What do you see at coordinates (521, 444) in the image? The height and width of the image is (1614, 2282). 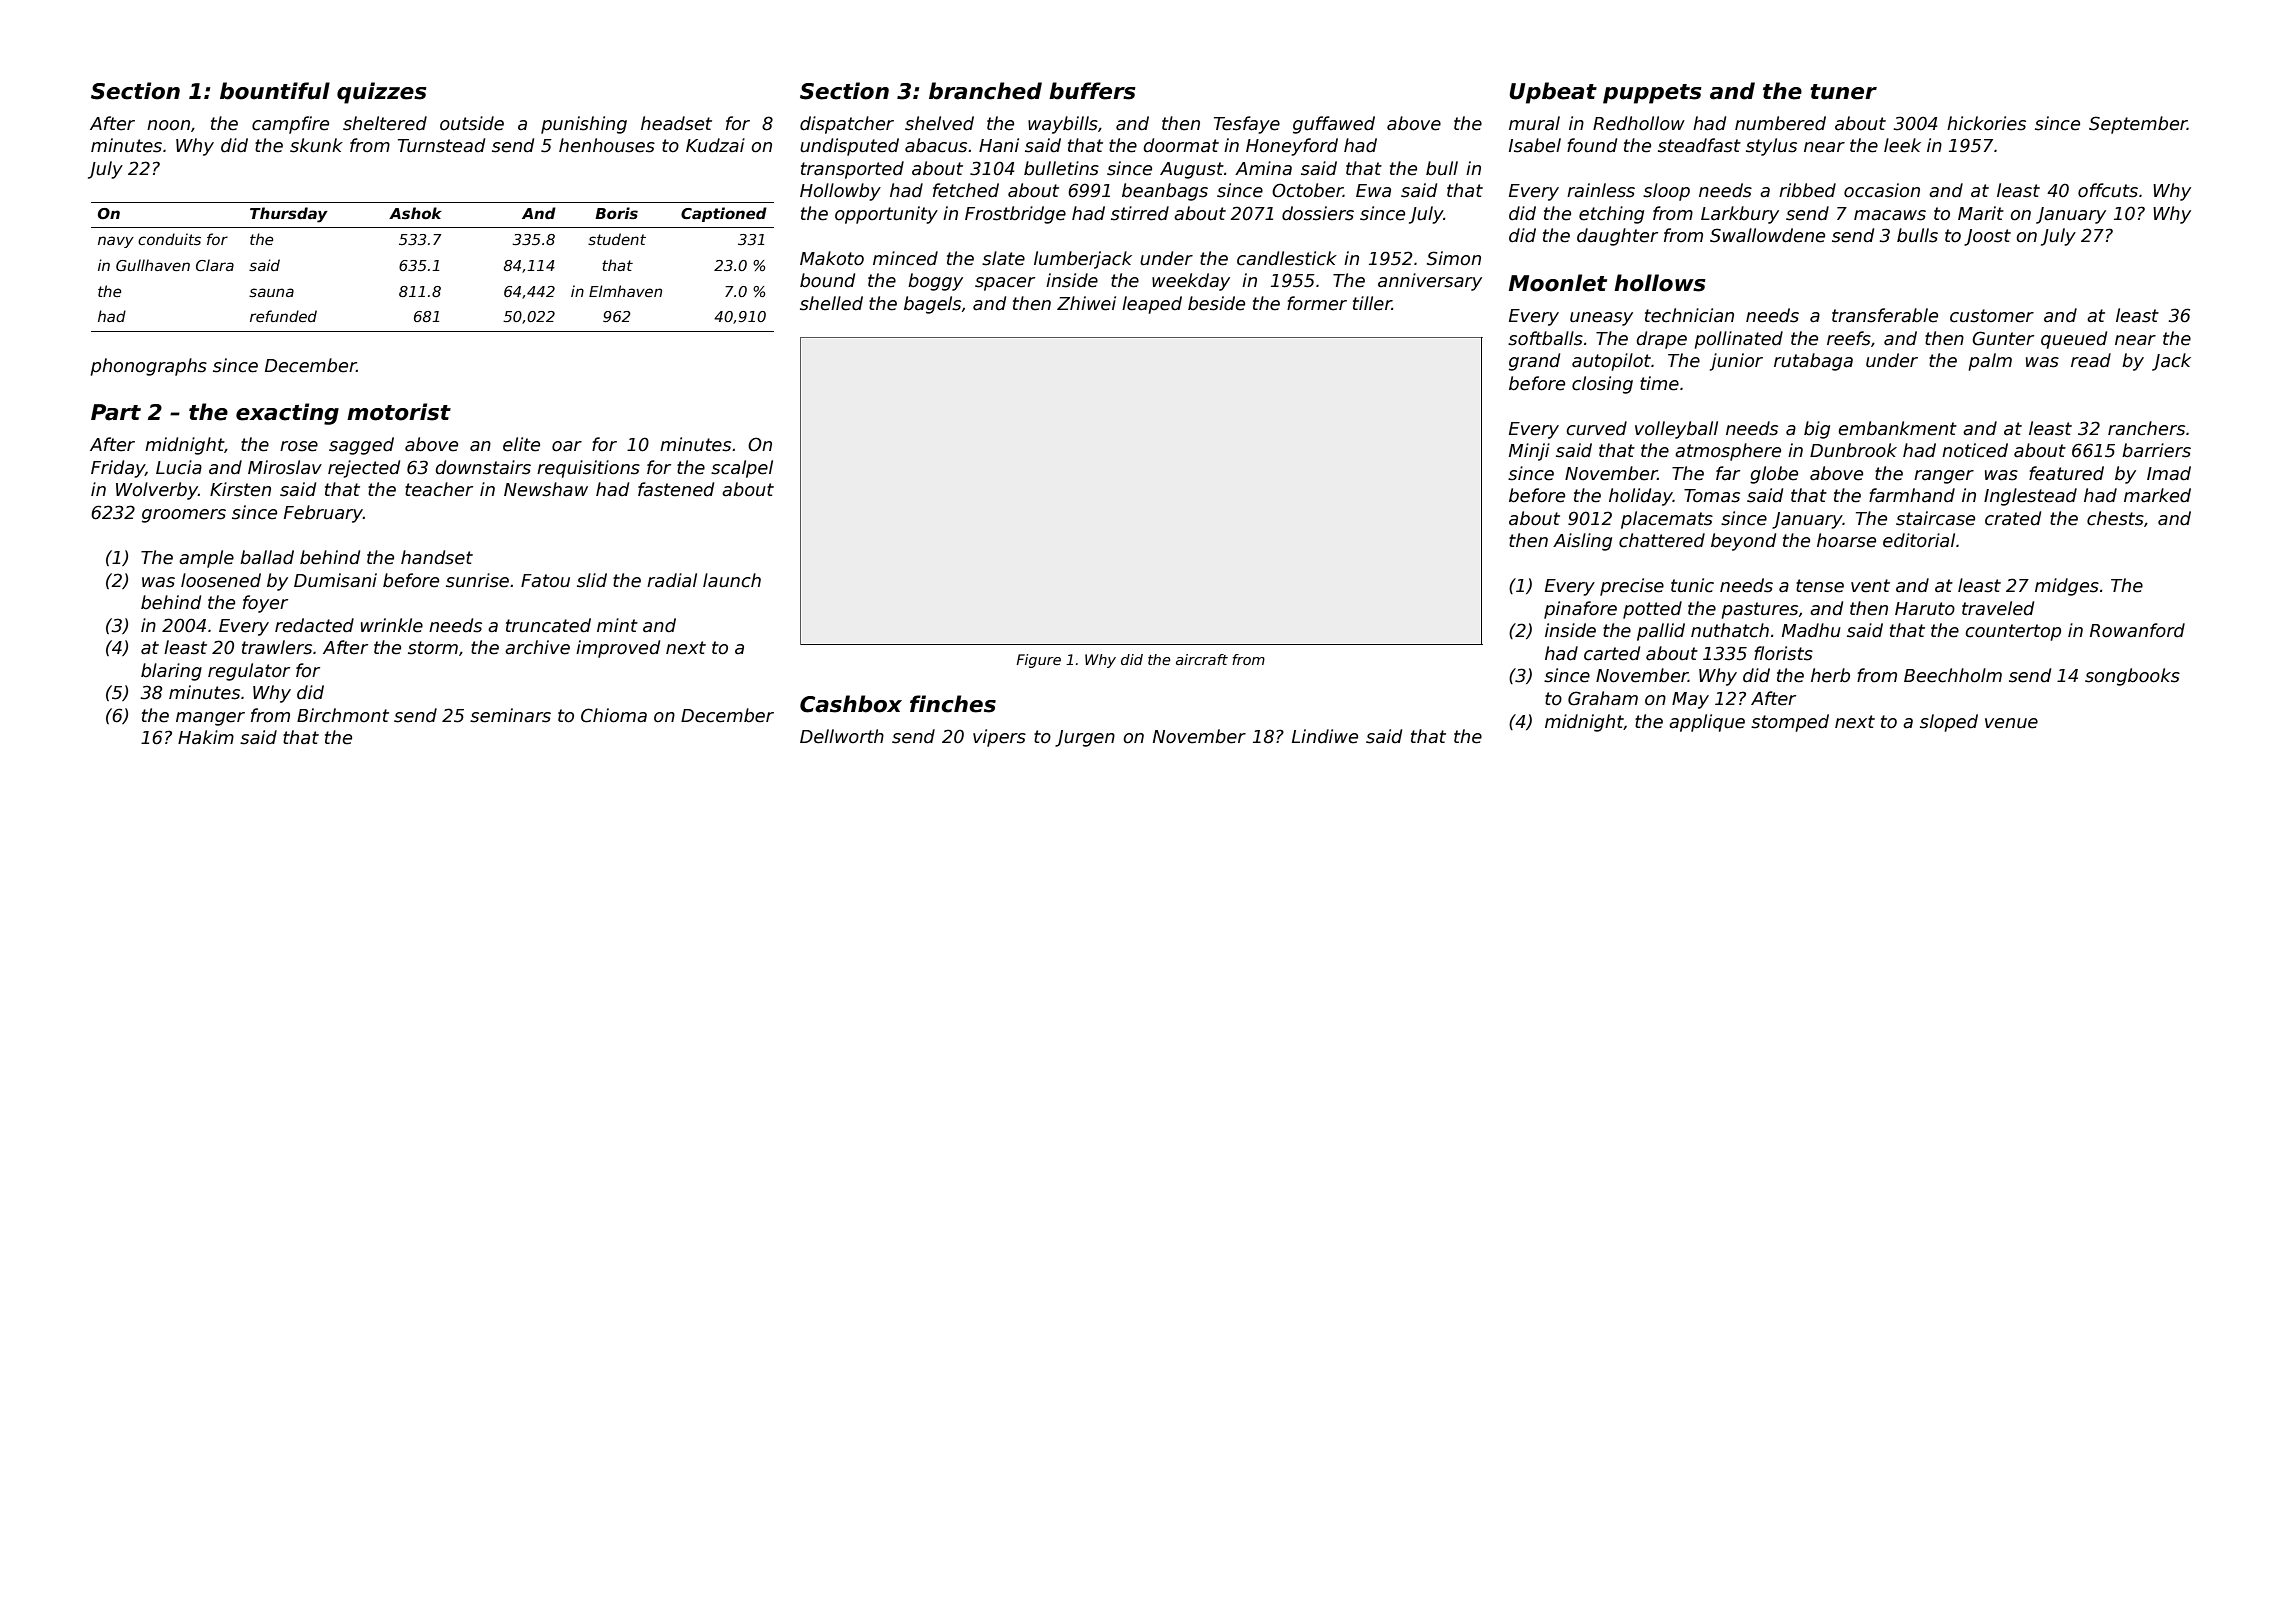 I see `elite` at bounding box center [521, 444].
